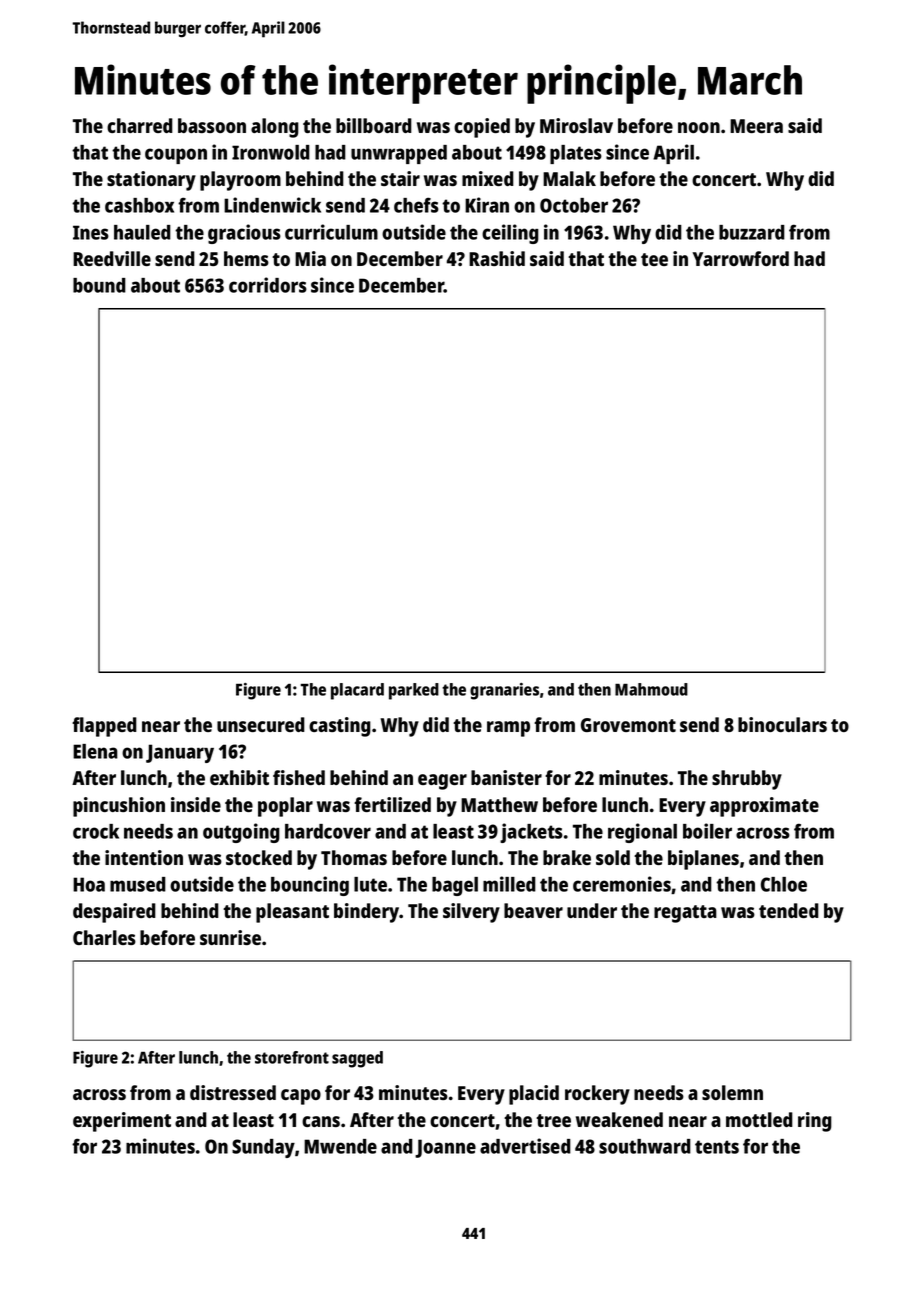 This image has width=924, height=1311. Describe the element at coordinates (508, 729) in the image. I see `ramp` at that location.
